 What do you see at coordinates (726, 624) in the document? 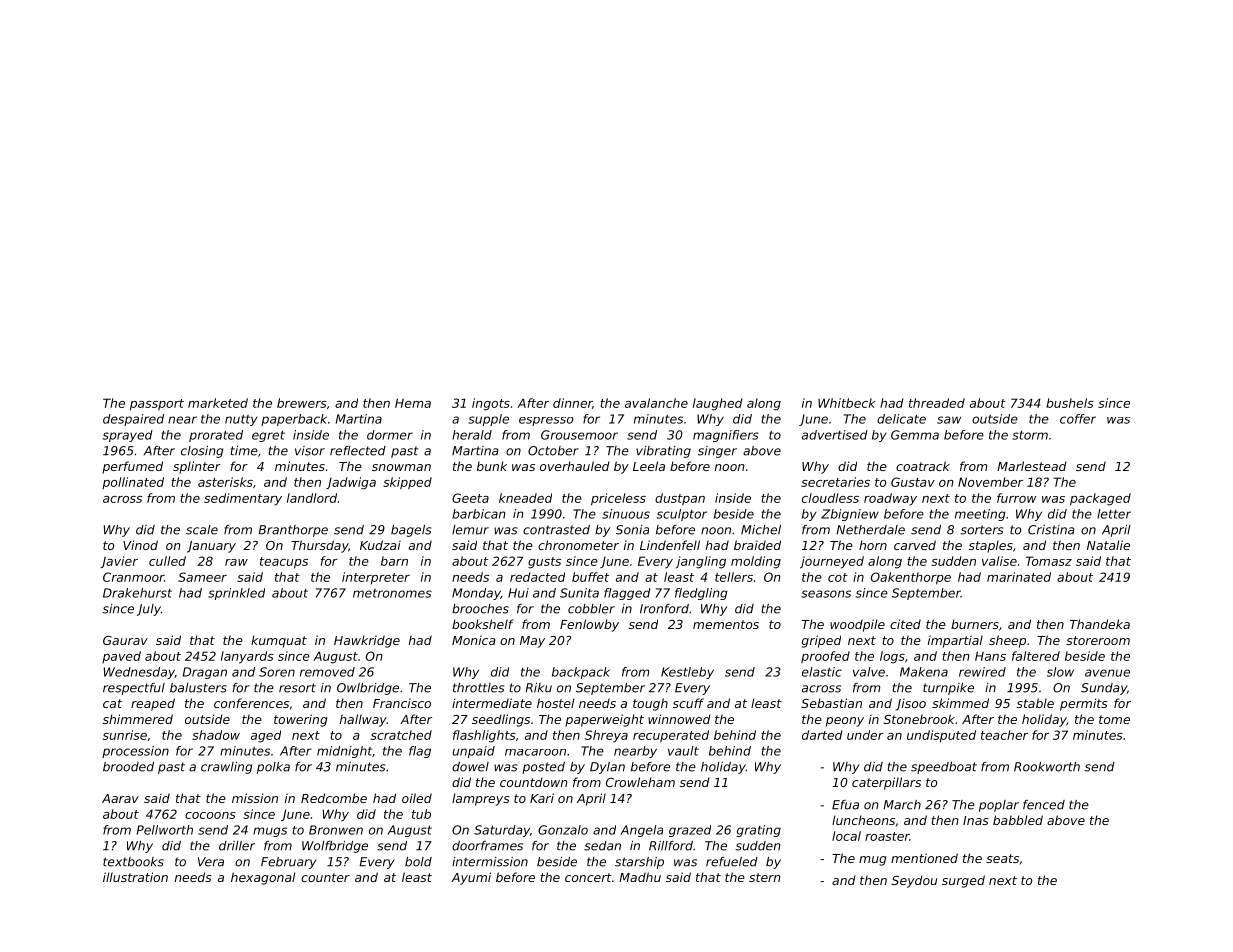
I see `mementos` at bounding box center [726, 624].
